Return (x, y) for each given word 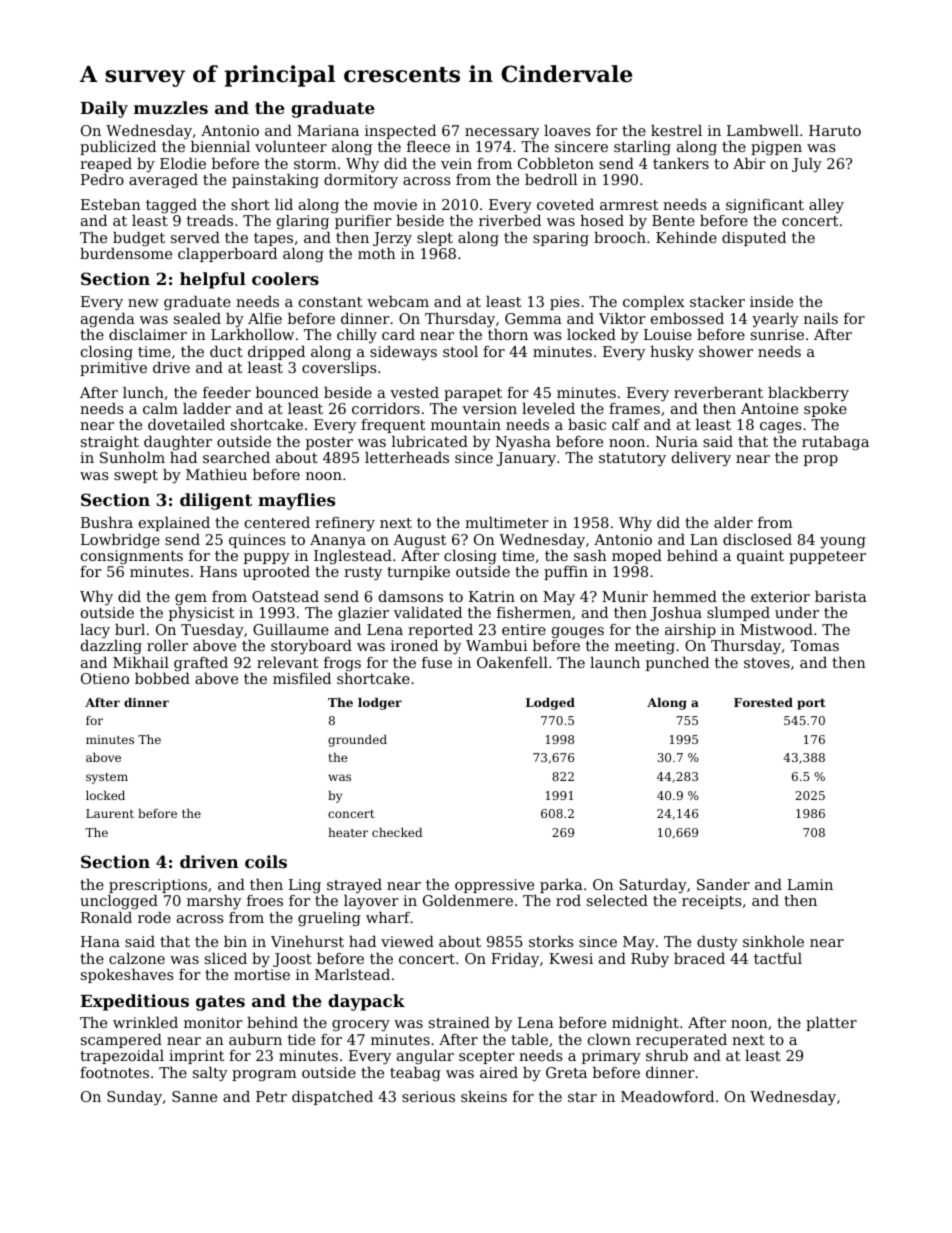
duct (226, 351)
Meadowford (667, 1096)
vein (456, 163)
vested (414, 392)
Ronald (106, 917)
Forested (763, 702)
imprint (196, 1057)
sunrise (777, 334)
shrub (667, 1055)
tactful (778, 958)
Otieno (105, 678)
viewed (407, 941)
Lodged (550, 704)
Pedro (102, 179)
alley (826, 206)
